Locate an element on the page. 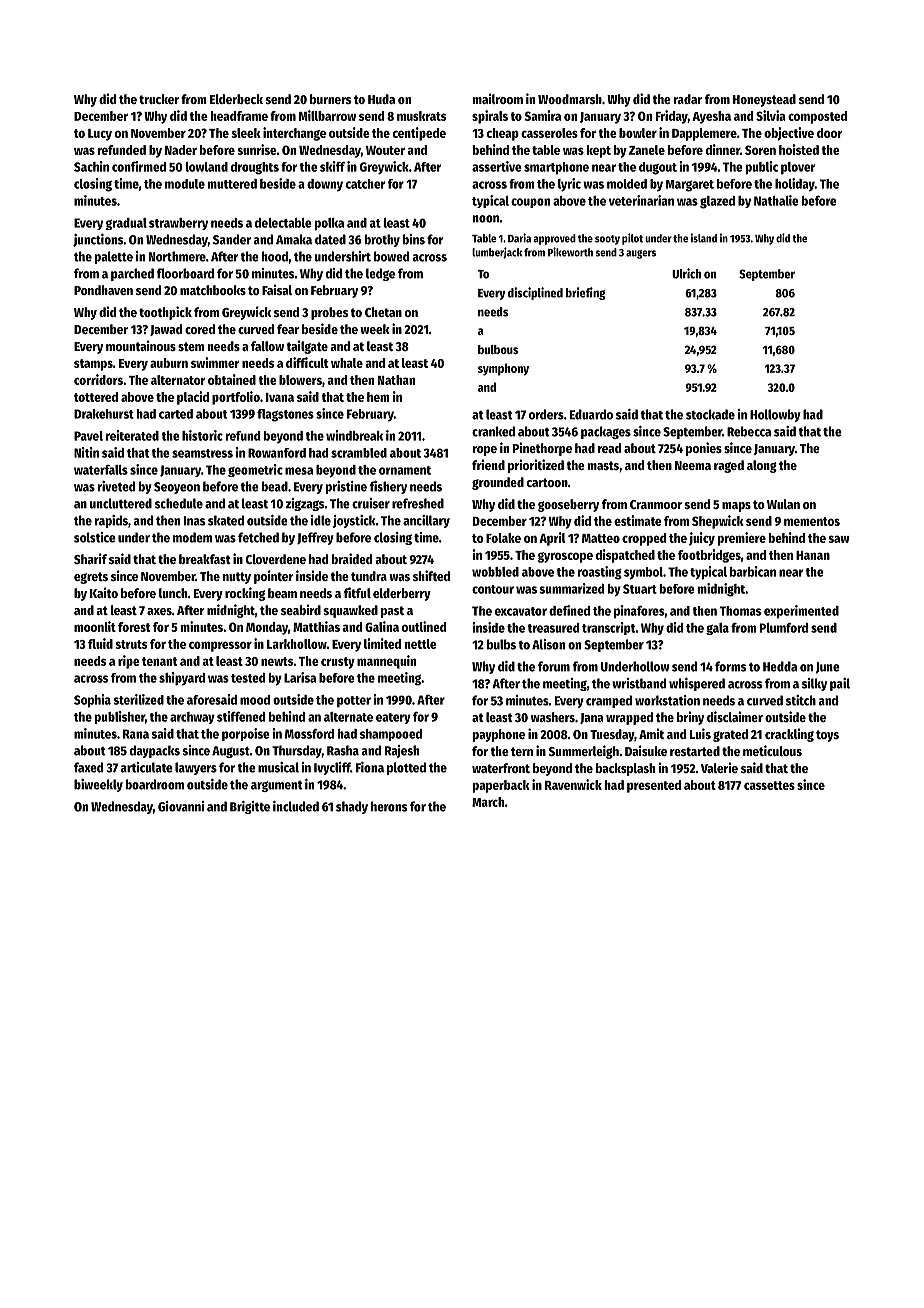 The height and width of the page is (1308, 924). Giovanni is located at coordinates (181, 806).
